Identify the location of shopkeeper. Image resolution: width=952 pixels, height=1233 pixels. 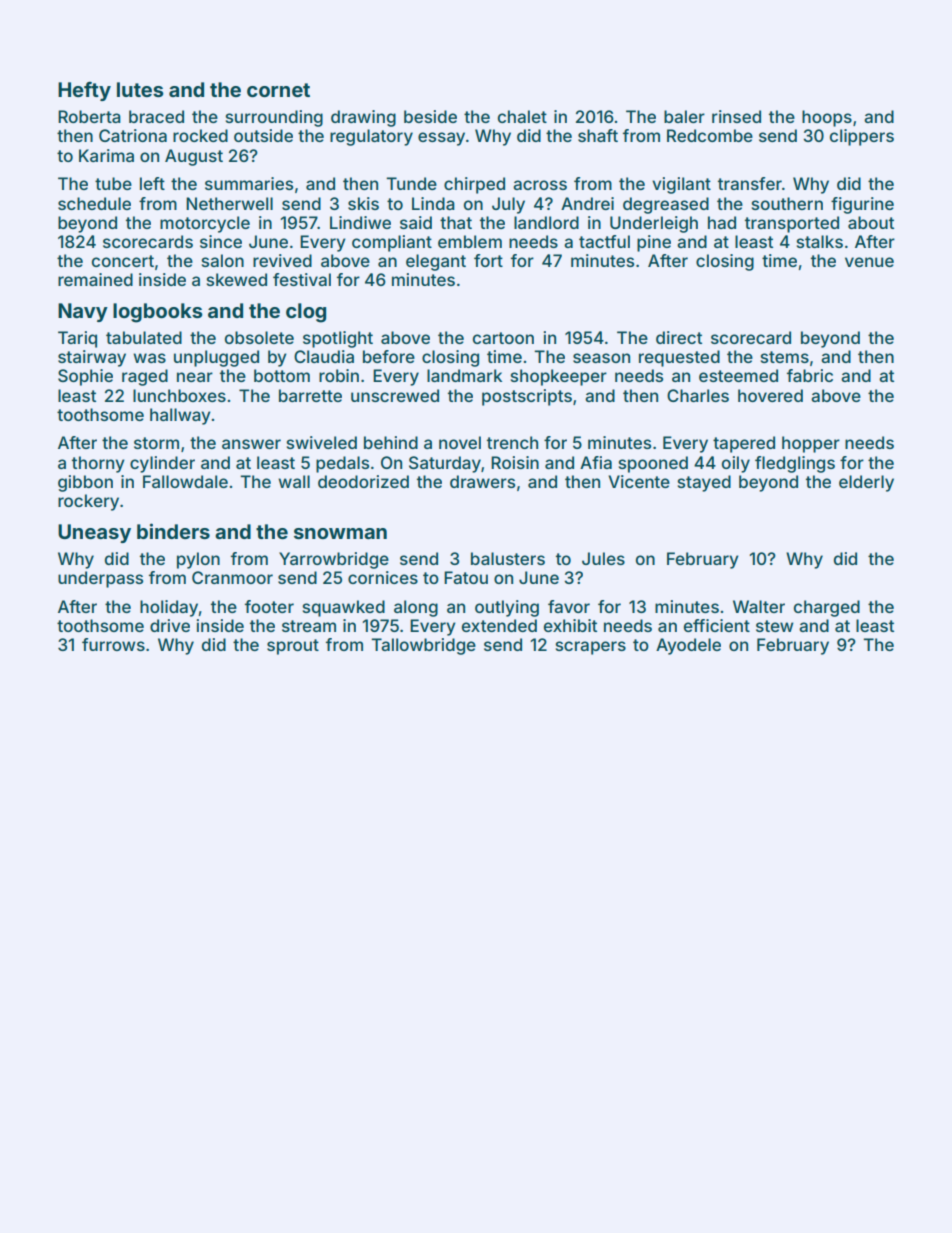
(559, 377).
